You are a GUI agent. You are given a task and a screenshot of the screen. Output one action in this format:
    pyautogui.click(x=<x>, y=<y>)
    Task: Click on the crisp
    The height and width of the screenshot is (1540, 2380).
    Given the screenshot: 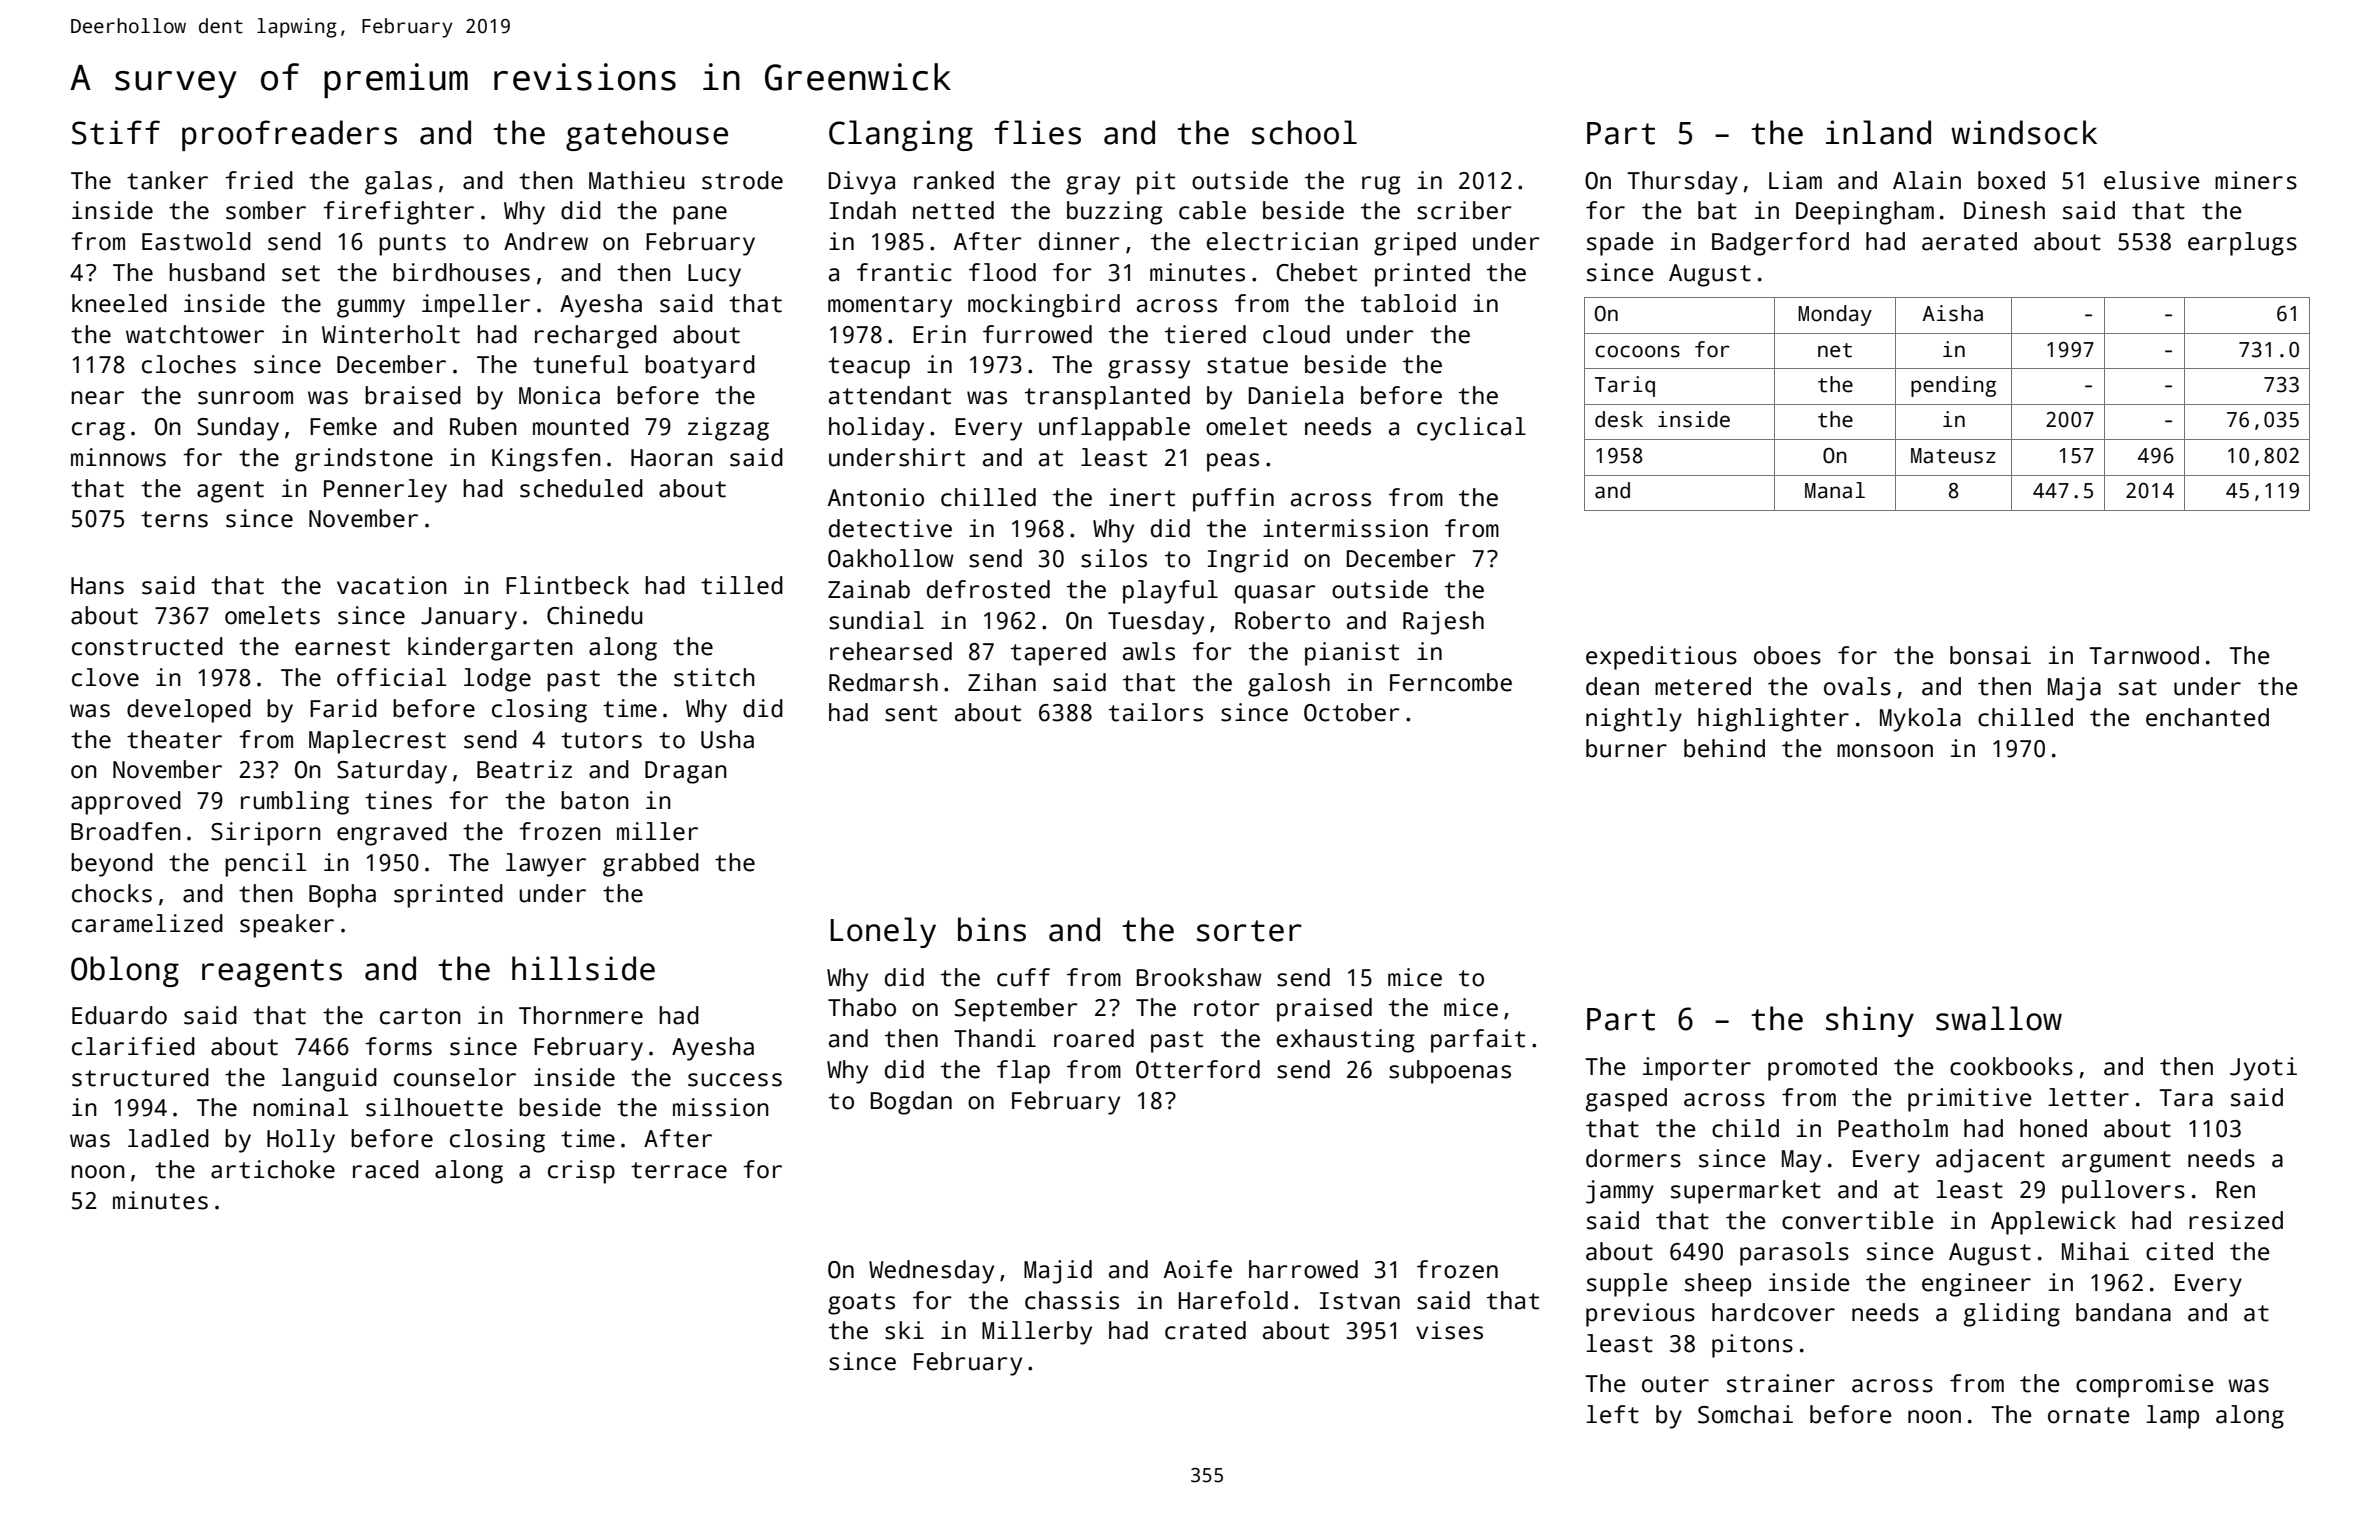 What is the action you would take?
    pyautogui.click(x=581, y=1172)
